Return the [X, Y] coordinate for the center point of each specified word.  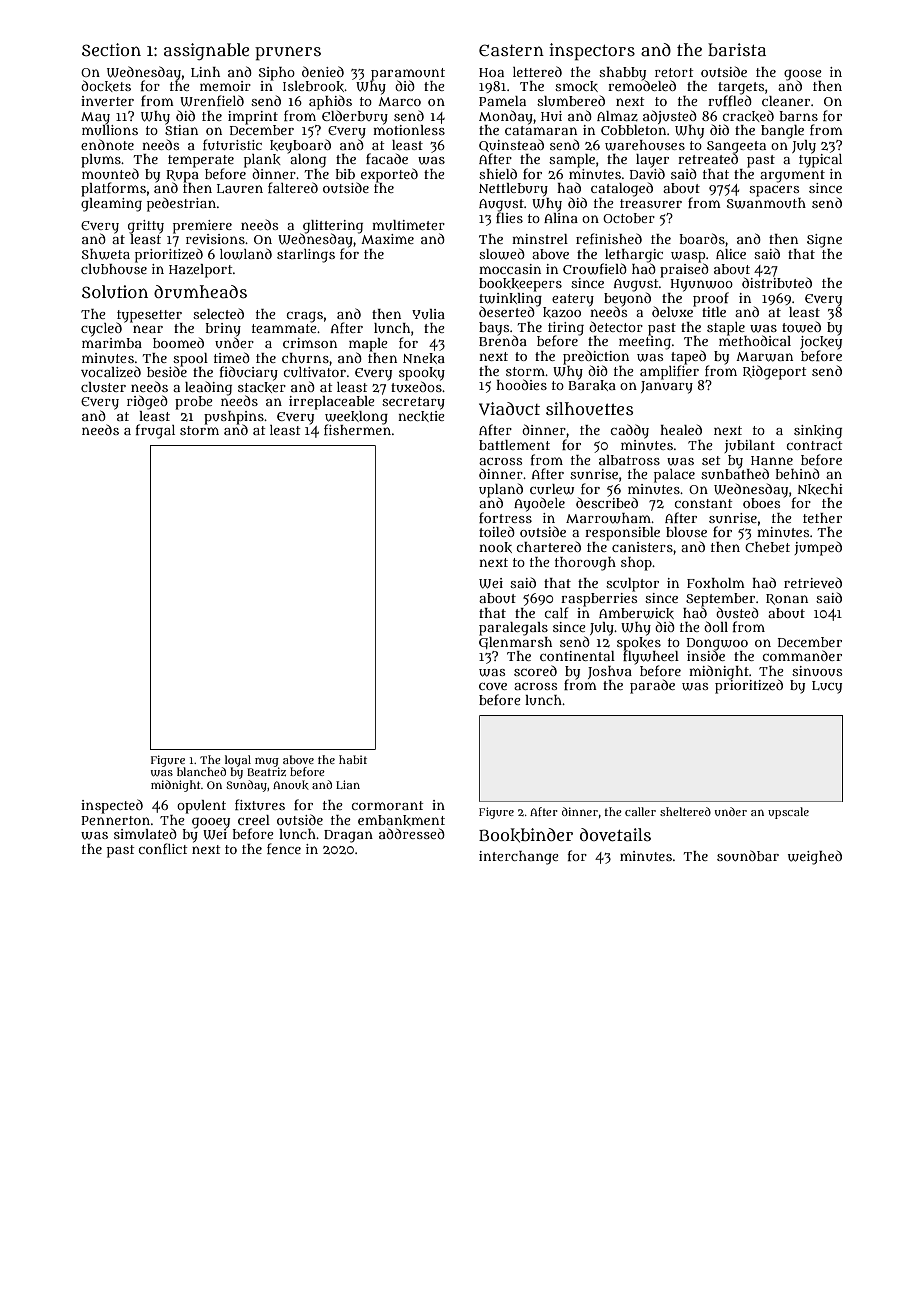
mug [267, 762]
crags [304, 317]
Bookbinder [526, 835]
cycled [101, 330]
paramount [408, 74]
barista [737, 49]
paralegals [513, 629]
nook [495, 547]
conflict [162, 848]
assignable [206, 51]
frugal [155, 431]
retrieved [813, 582]
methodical [755, 340]
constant [703, 503]
